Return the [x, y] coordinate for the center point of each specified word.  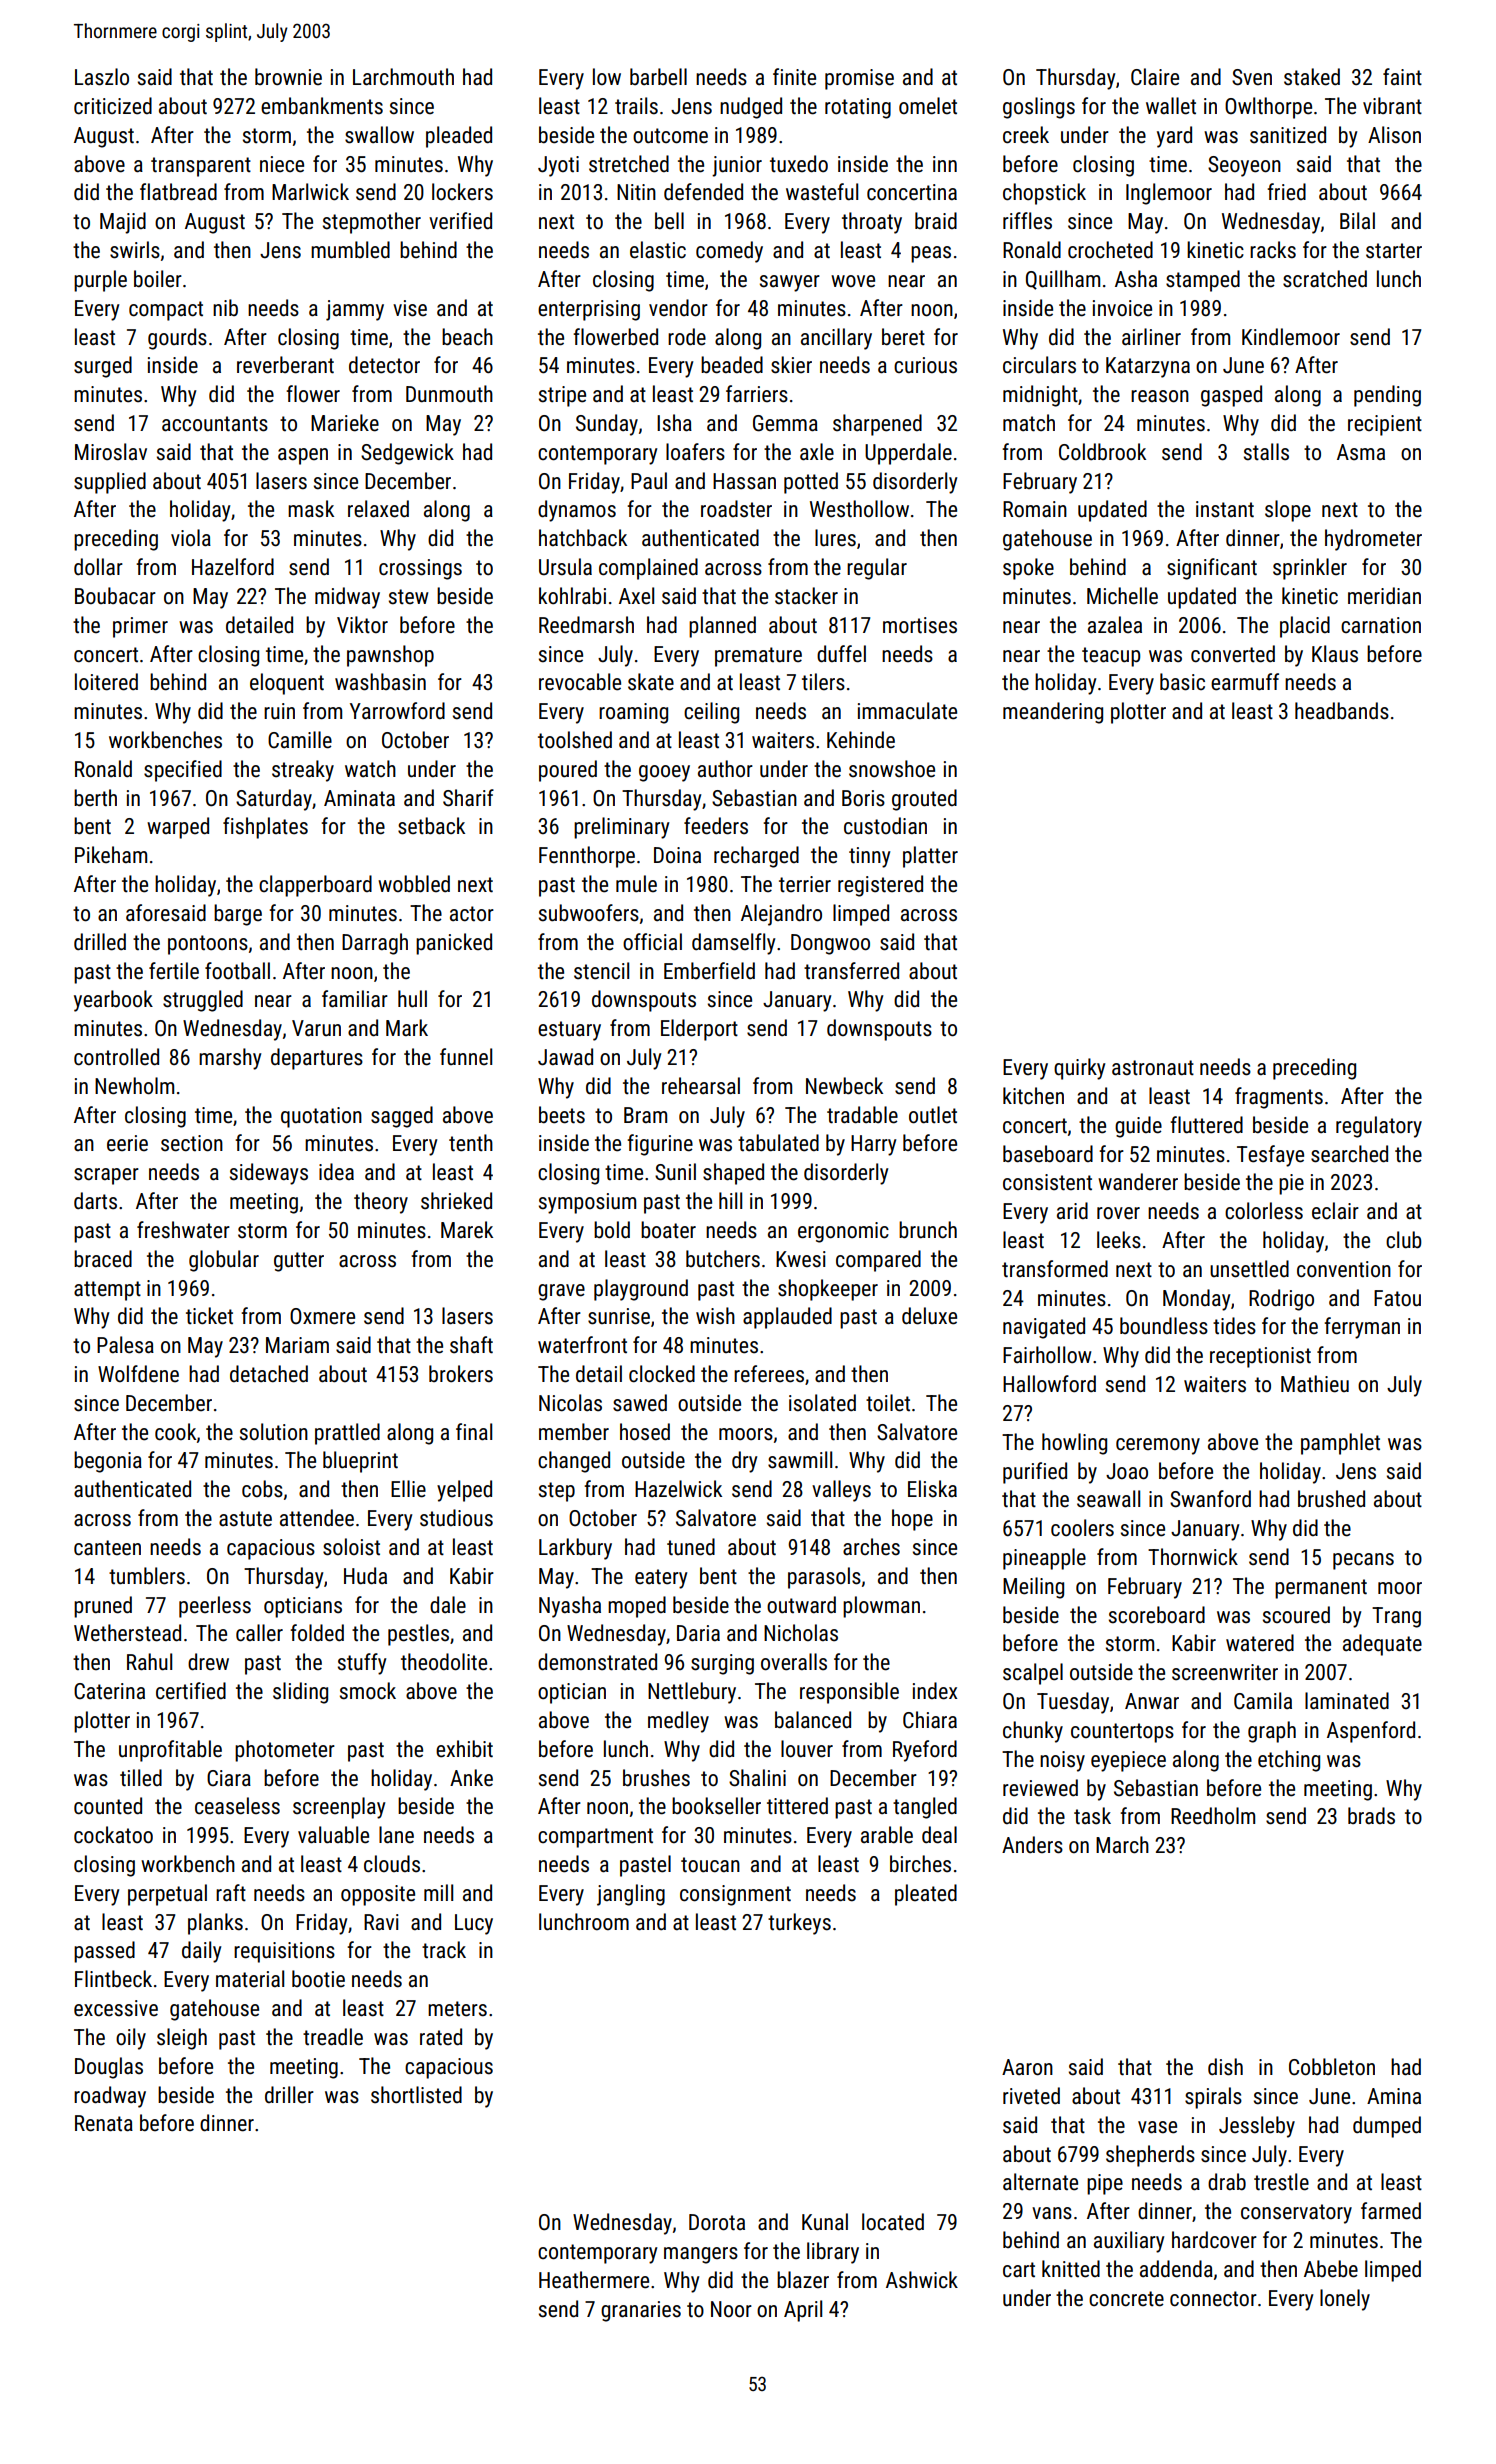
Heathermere [594, 2280]
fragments [1279, 1098]
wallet [1171, 106]
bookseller [716, 1806]
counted [108, 1806]
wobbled [414, 884]
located [893, 2222]
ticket [209, 1316]
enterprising [589, 310]
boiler [158, 279]
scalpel [1033, 1674]
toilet [888, 1403]
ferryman [1362, 1328]
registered [880, 886]
